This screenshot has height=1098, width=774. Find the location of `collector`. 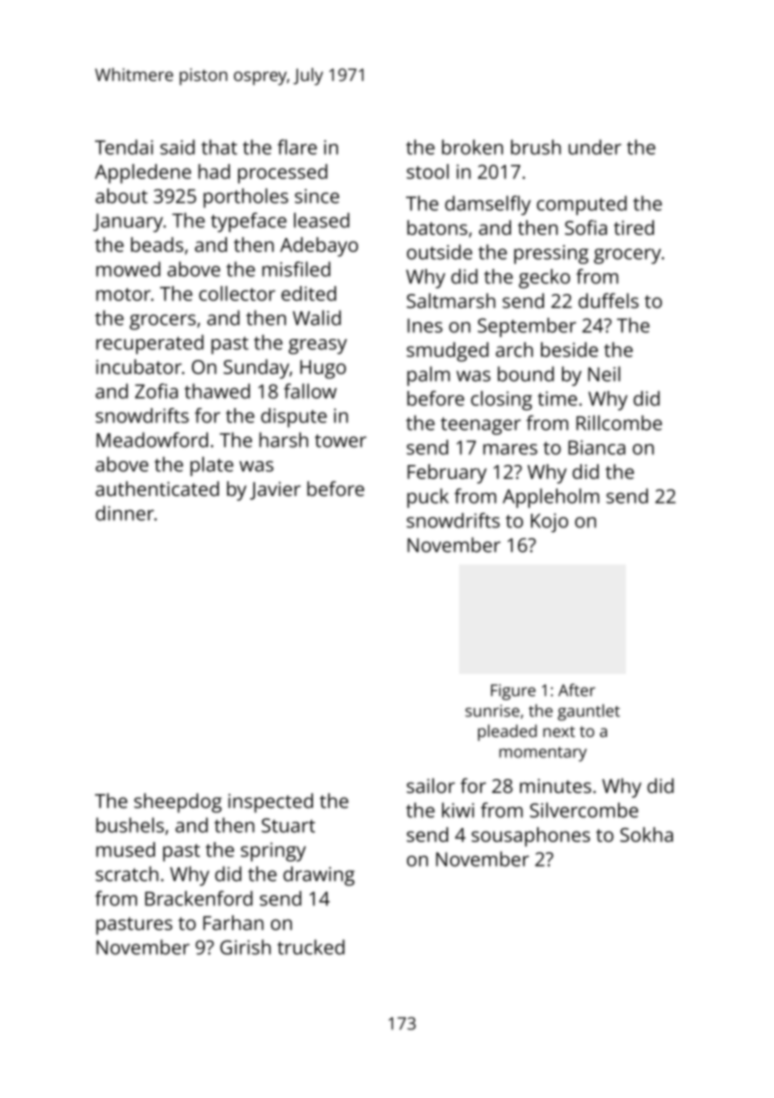

collector is located at coordinates (237, 293).
